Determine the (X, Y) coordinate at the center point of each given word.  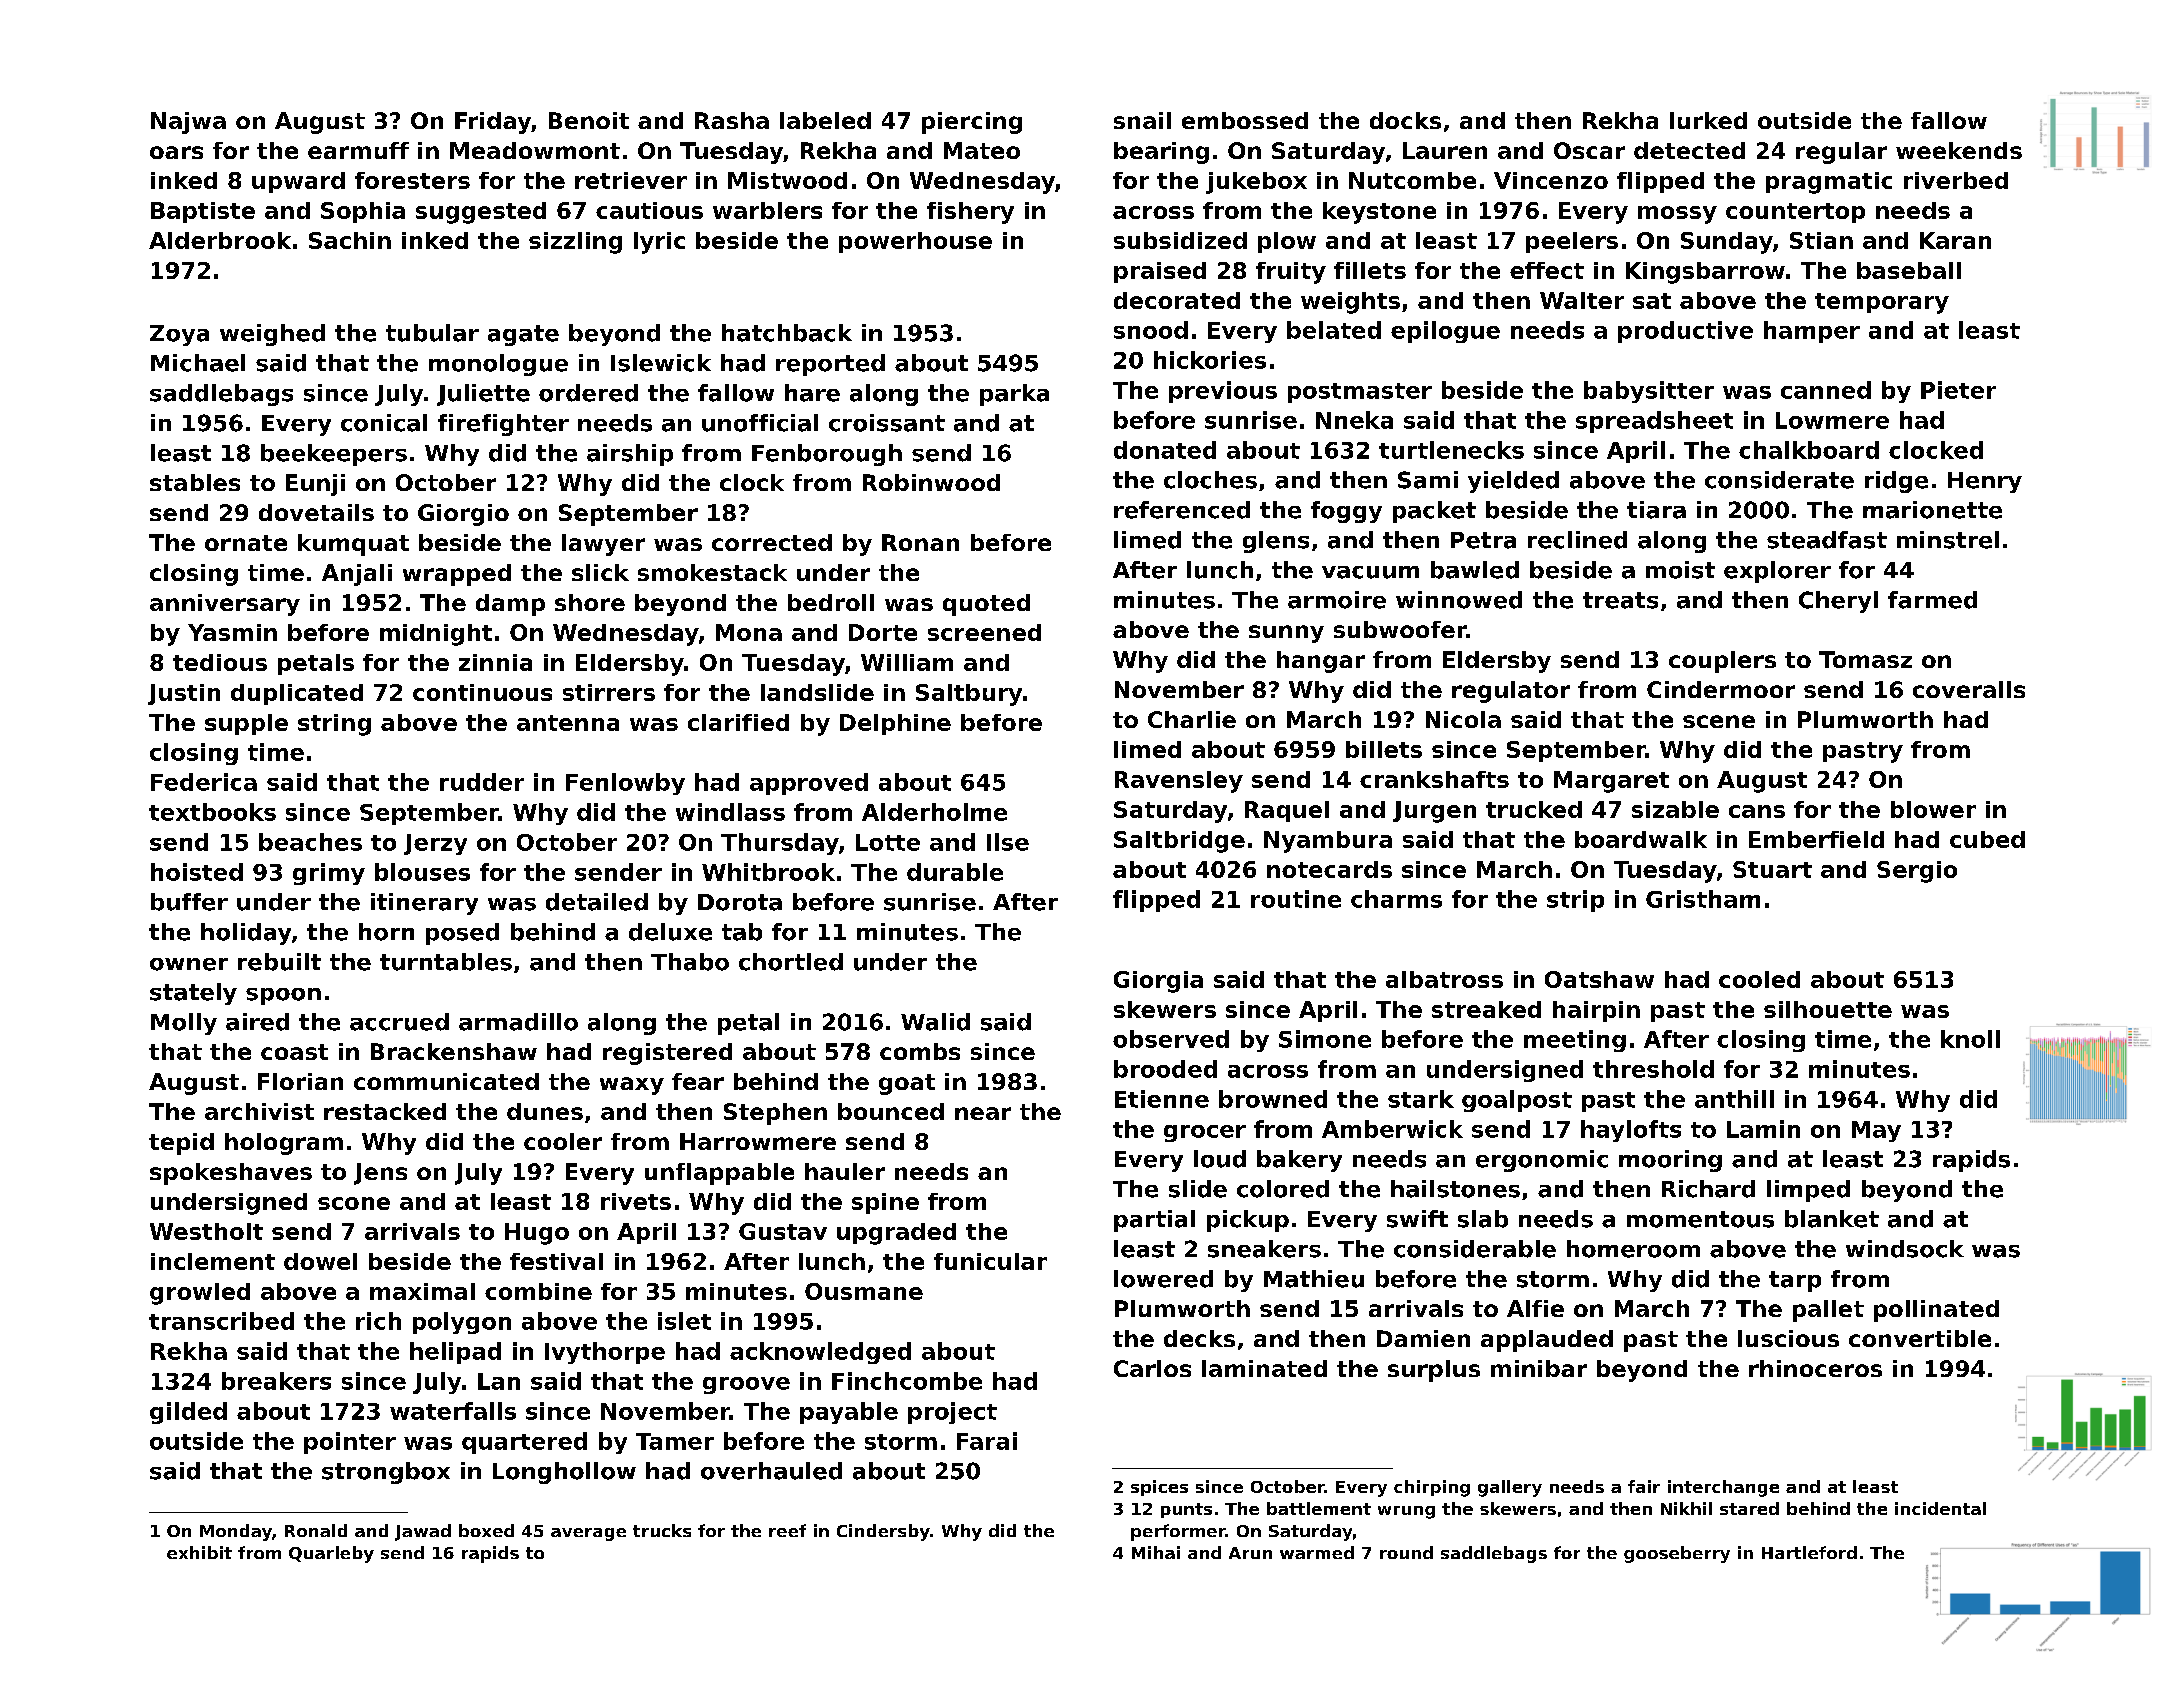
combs (920, 1051)
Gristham (1703, 899)
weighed (272, 335)
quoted (986, 605)
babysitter (1649, 392)
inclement (213, 1261)
